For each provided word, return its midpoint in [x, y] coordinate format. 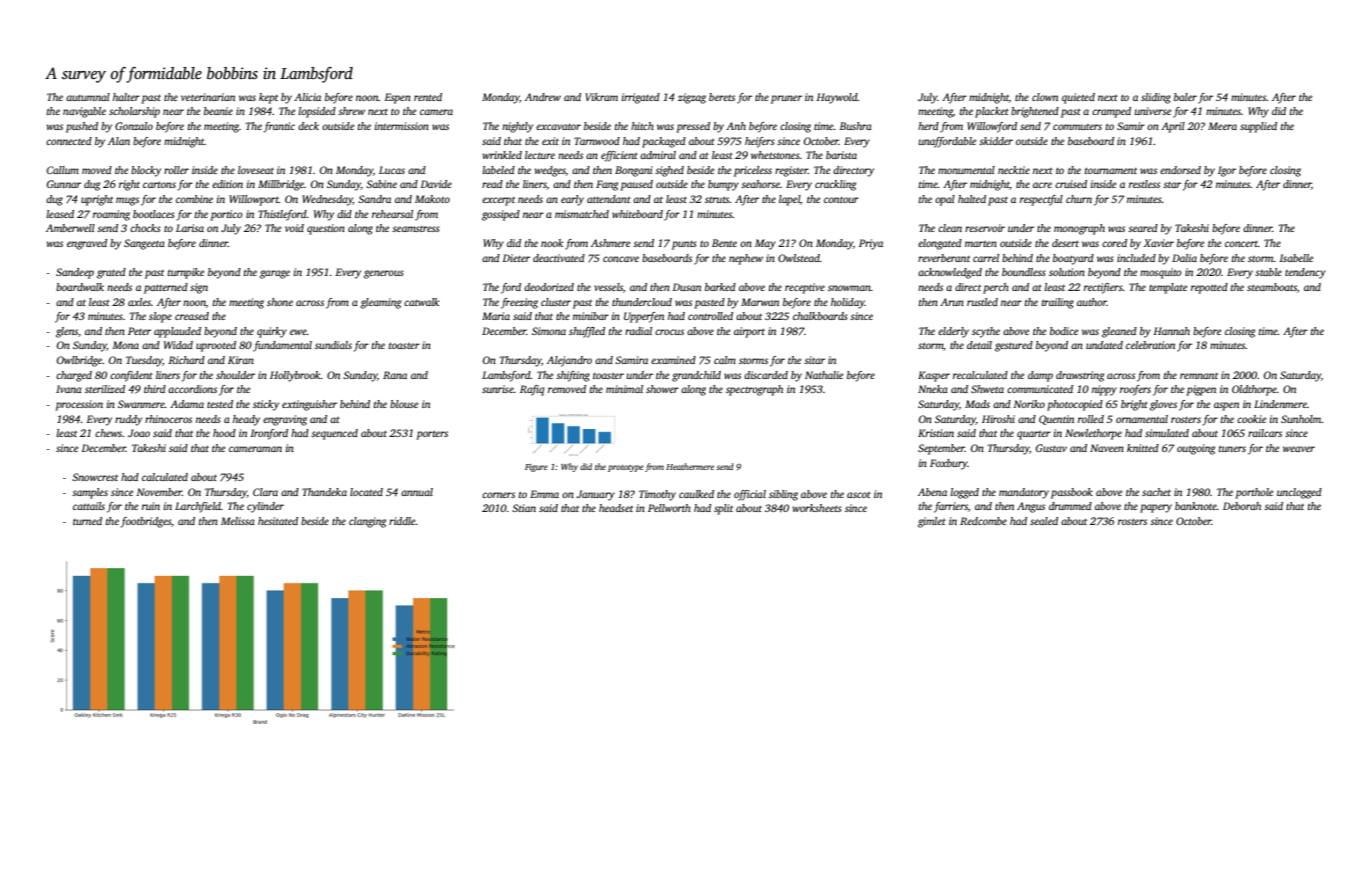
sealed [1044, 521]
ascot [859, 495]
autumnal [88, 97]
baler [1185, 97]
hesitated [278, 521]
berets [722, 97]
